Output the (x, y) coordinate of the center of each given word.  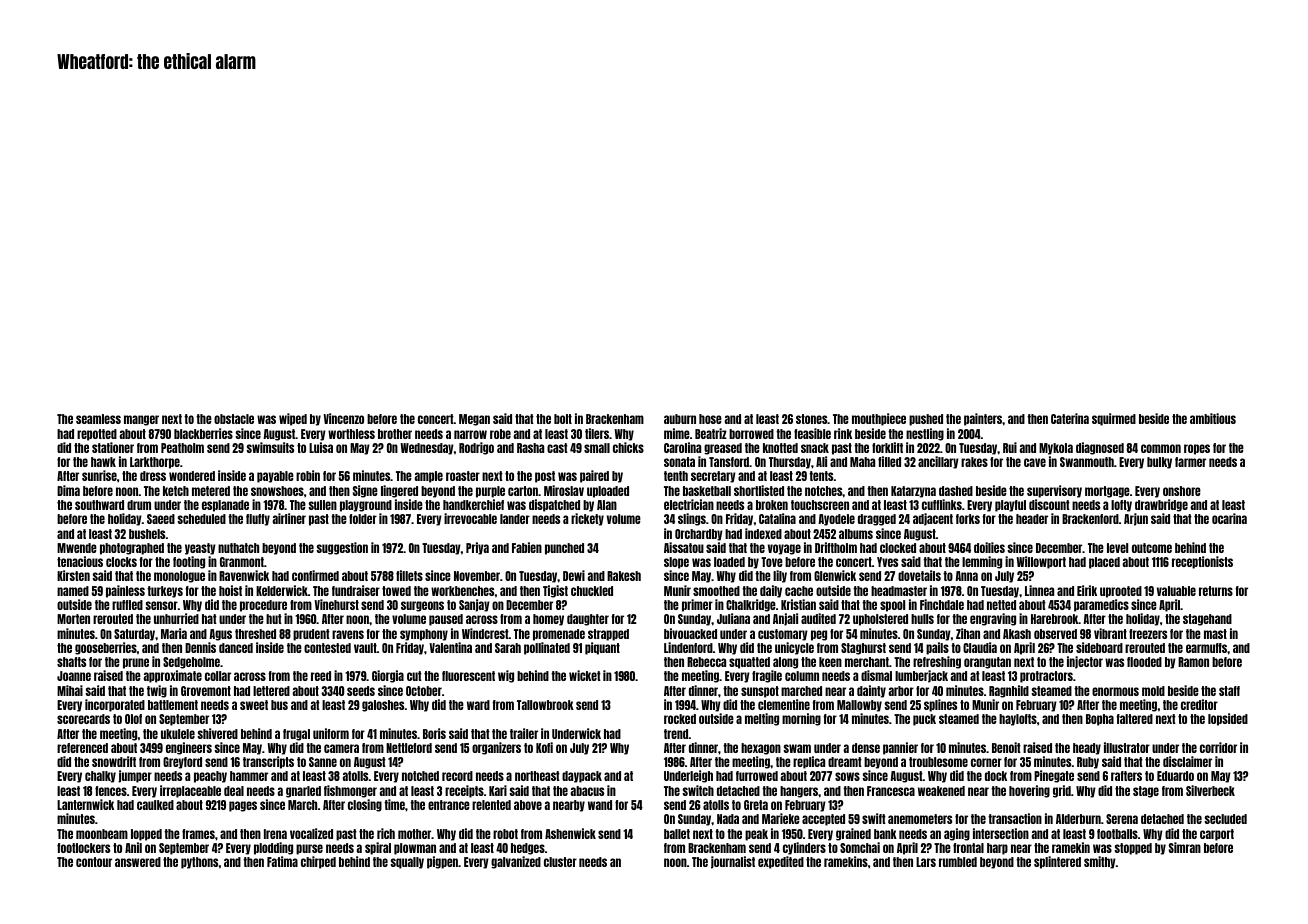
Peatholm (182, 448)
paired (594, 476)
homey (548, 620)
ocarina (1229, 518)
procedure (263, 606)
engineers (189, 748)
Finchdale (942, 604)
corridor (1218, 747)
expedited (781, 862)
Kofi (544, 747)
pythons (199, 863)
